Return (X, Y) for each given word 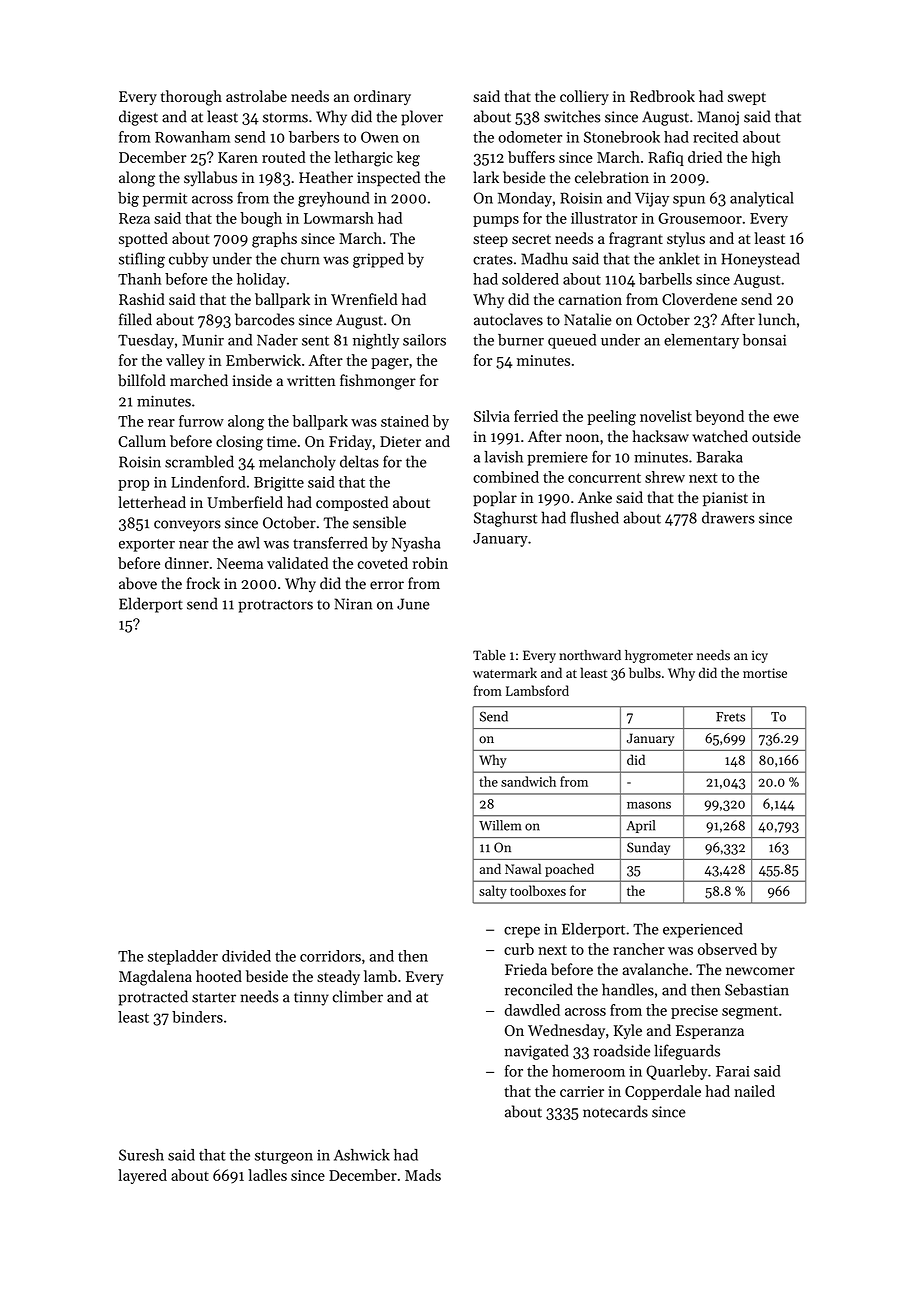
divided (246, 956)
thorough (191, 98)
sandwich (528, 781)
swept (747, 98)
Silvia (492, 416)
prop (133, 485)
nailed (754, 1091)
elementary (701, 341)
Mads (423, 1175)
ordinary (382, 97)
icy (760, 656)
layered (142, 1176)
